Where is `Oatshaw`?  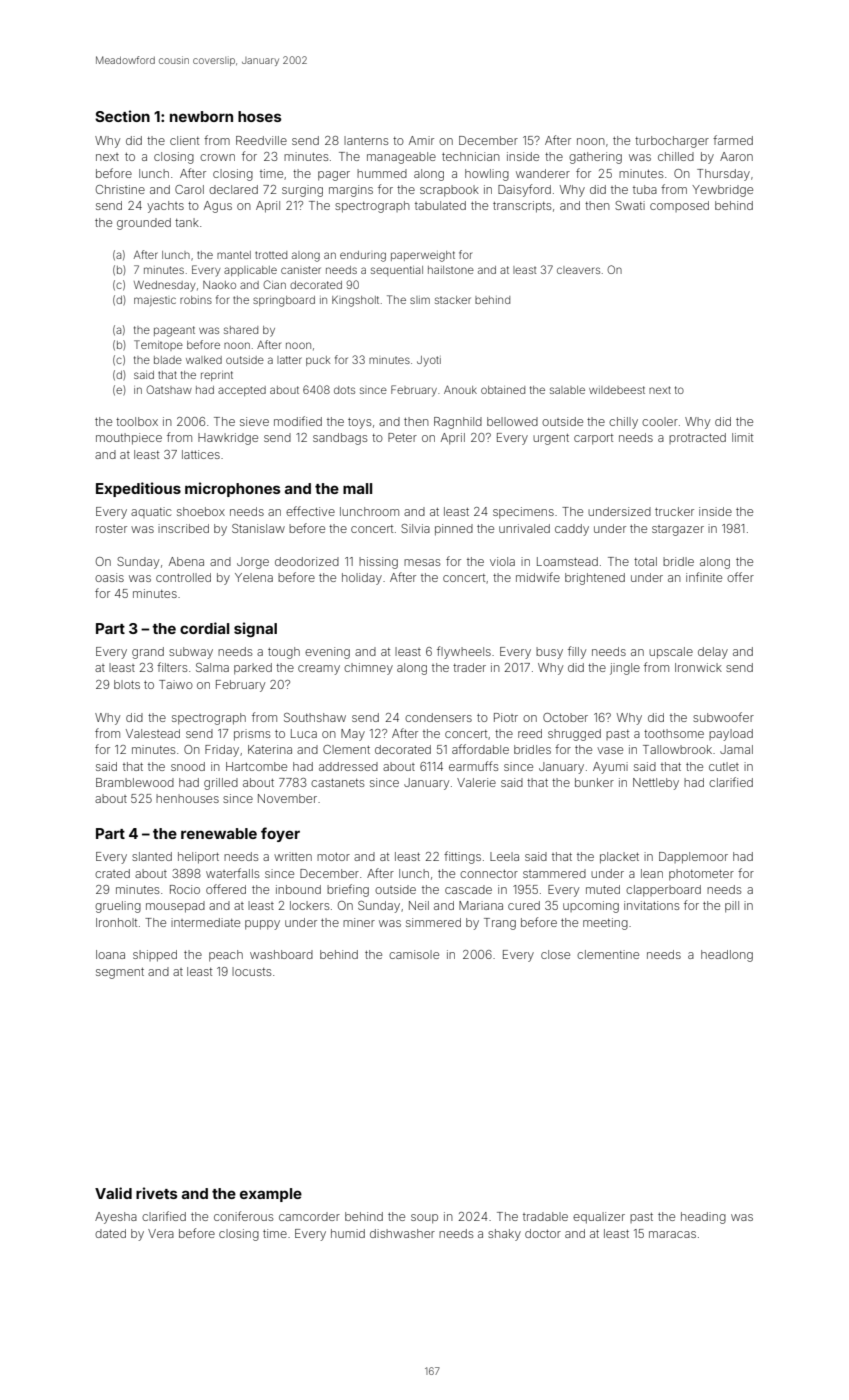 Oatshaw is located at coordinates (169, 389).
